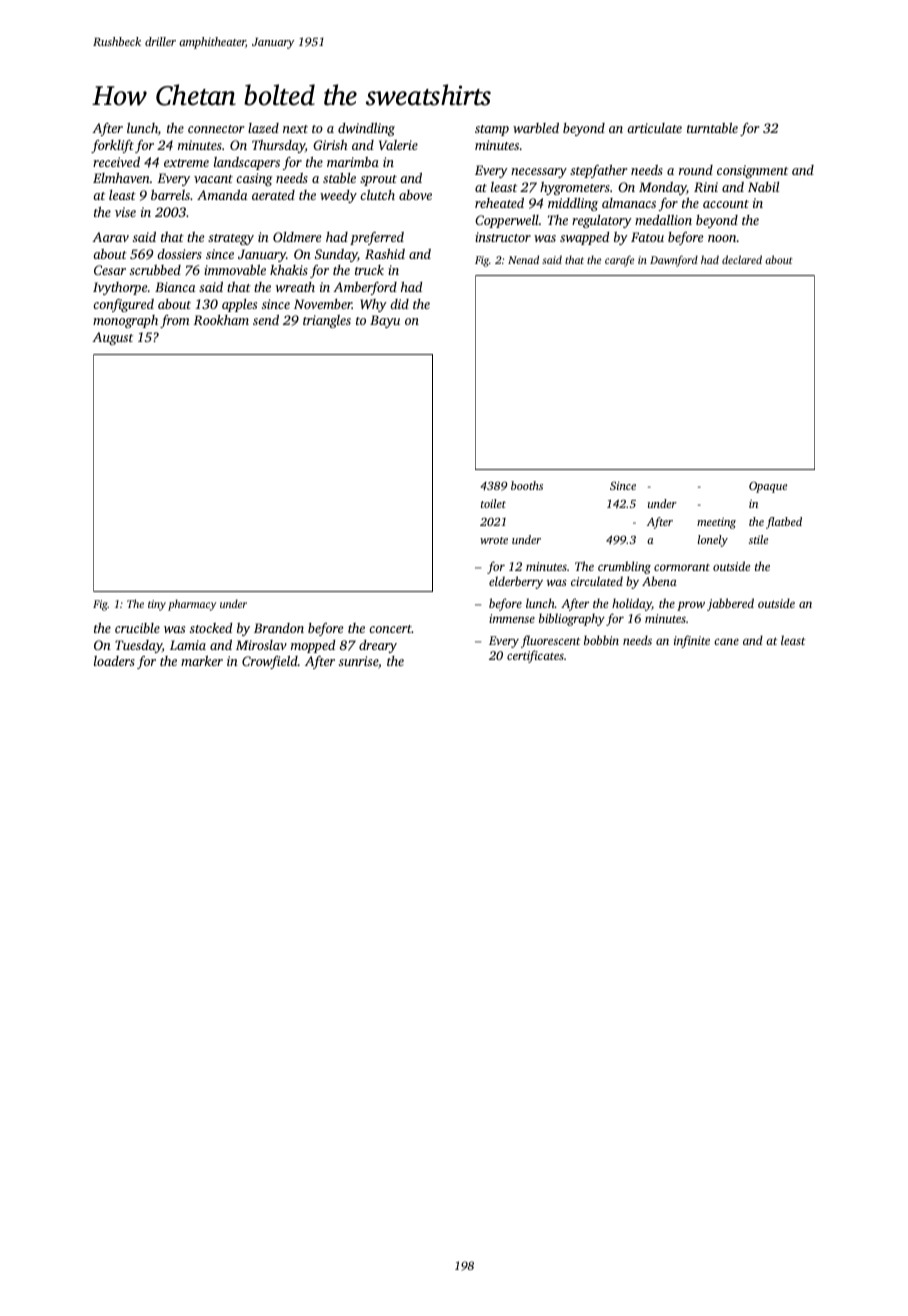 The height and width of the image is (1316, 908). I want to click on Bayu, so click(385, 321).
